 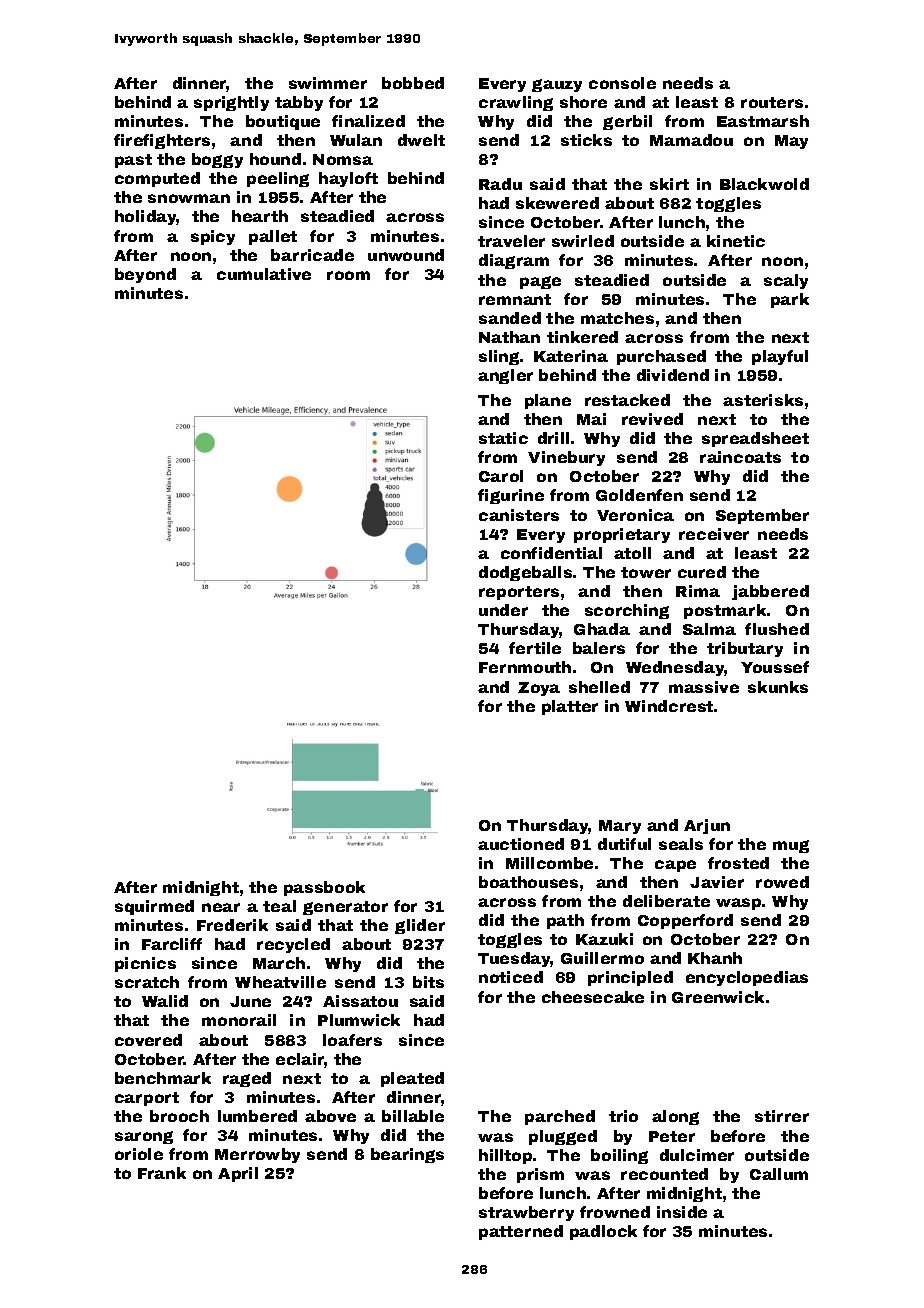 What do you see at coordinates (162, 1173) in the document?
I see `Frank` at bounding box center [162, 1173].
